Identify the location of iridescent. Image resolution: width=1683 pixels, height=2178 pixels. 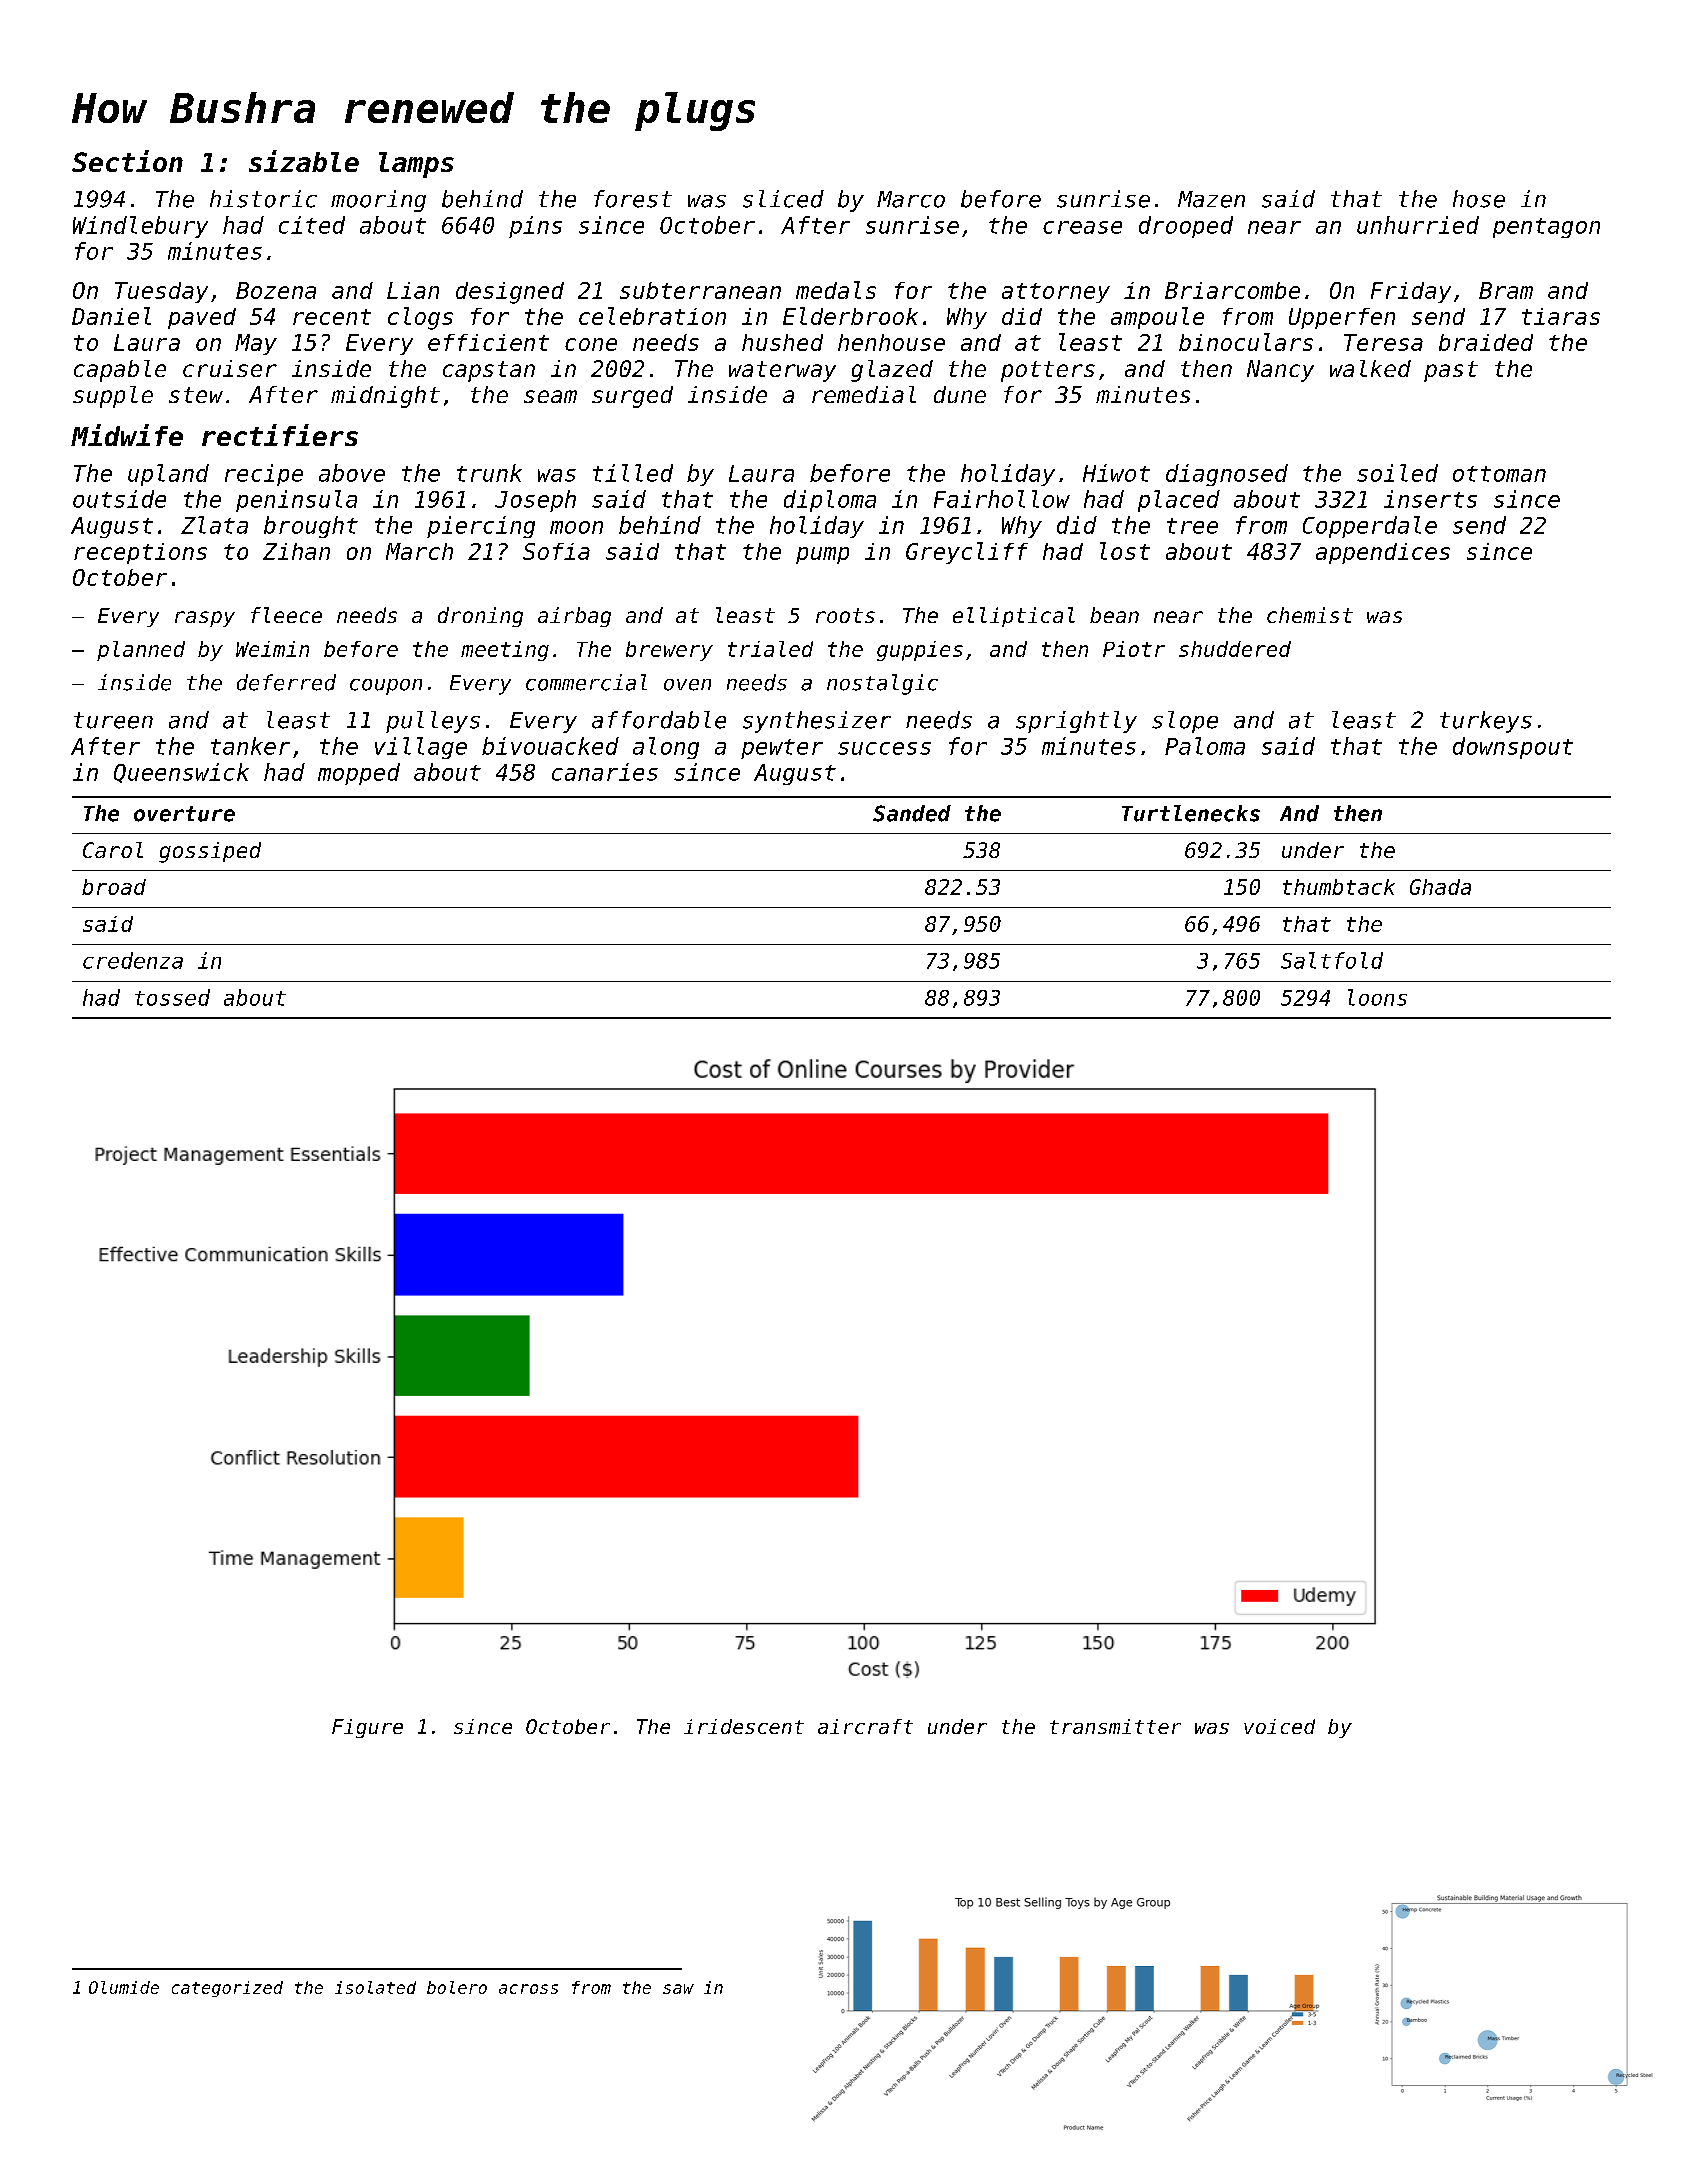
(744, 1726).
